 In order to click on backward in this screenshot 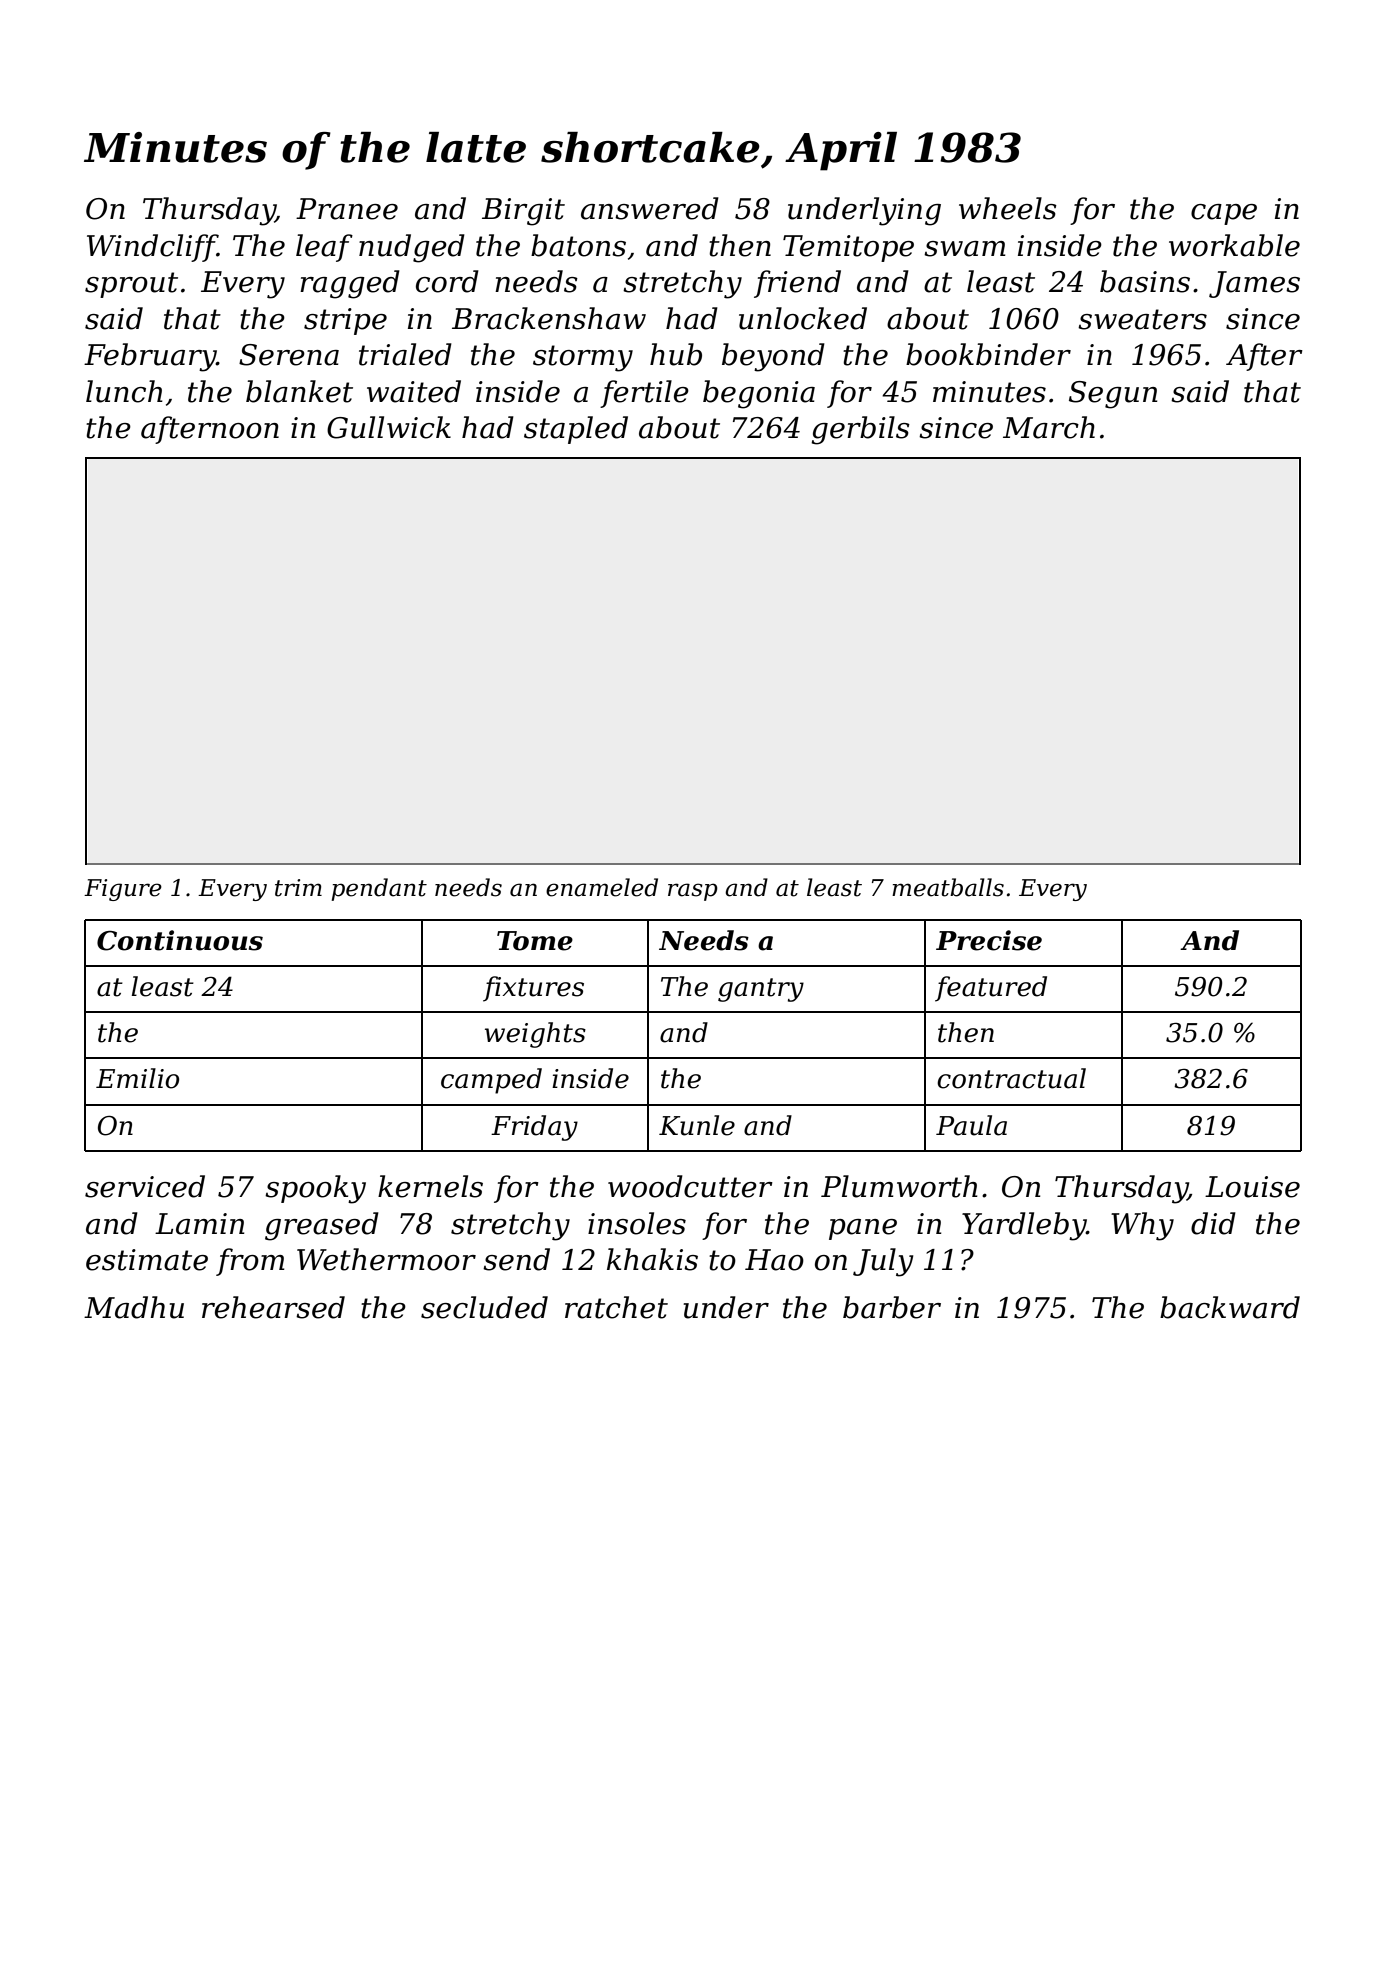, I will do `click(1230, 1307)`.
